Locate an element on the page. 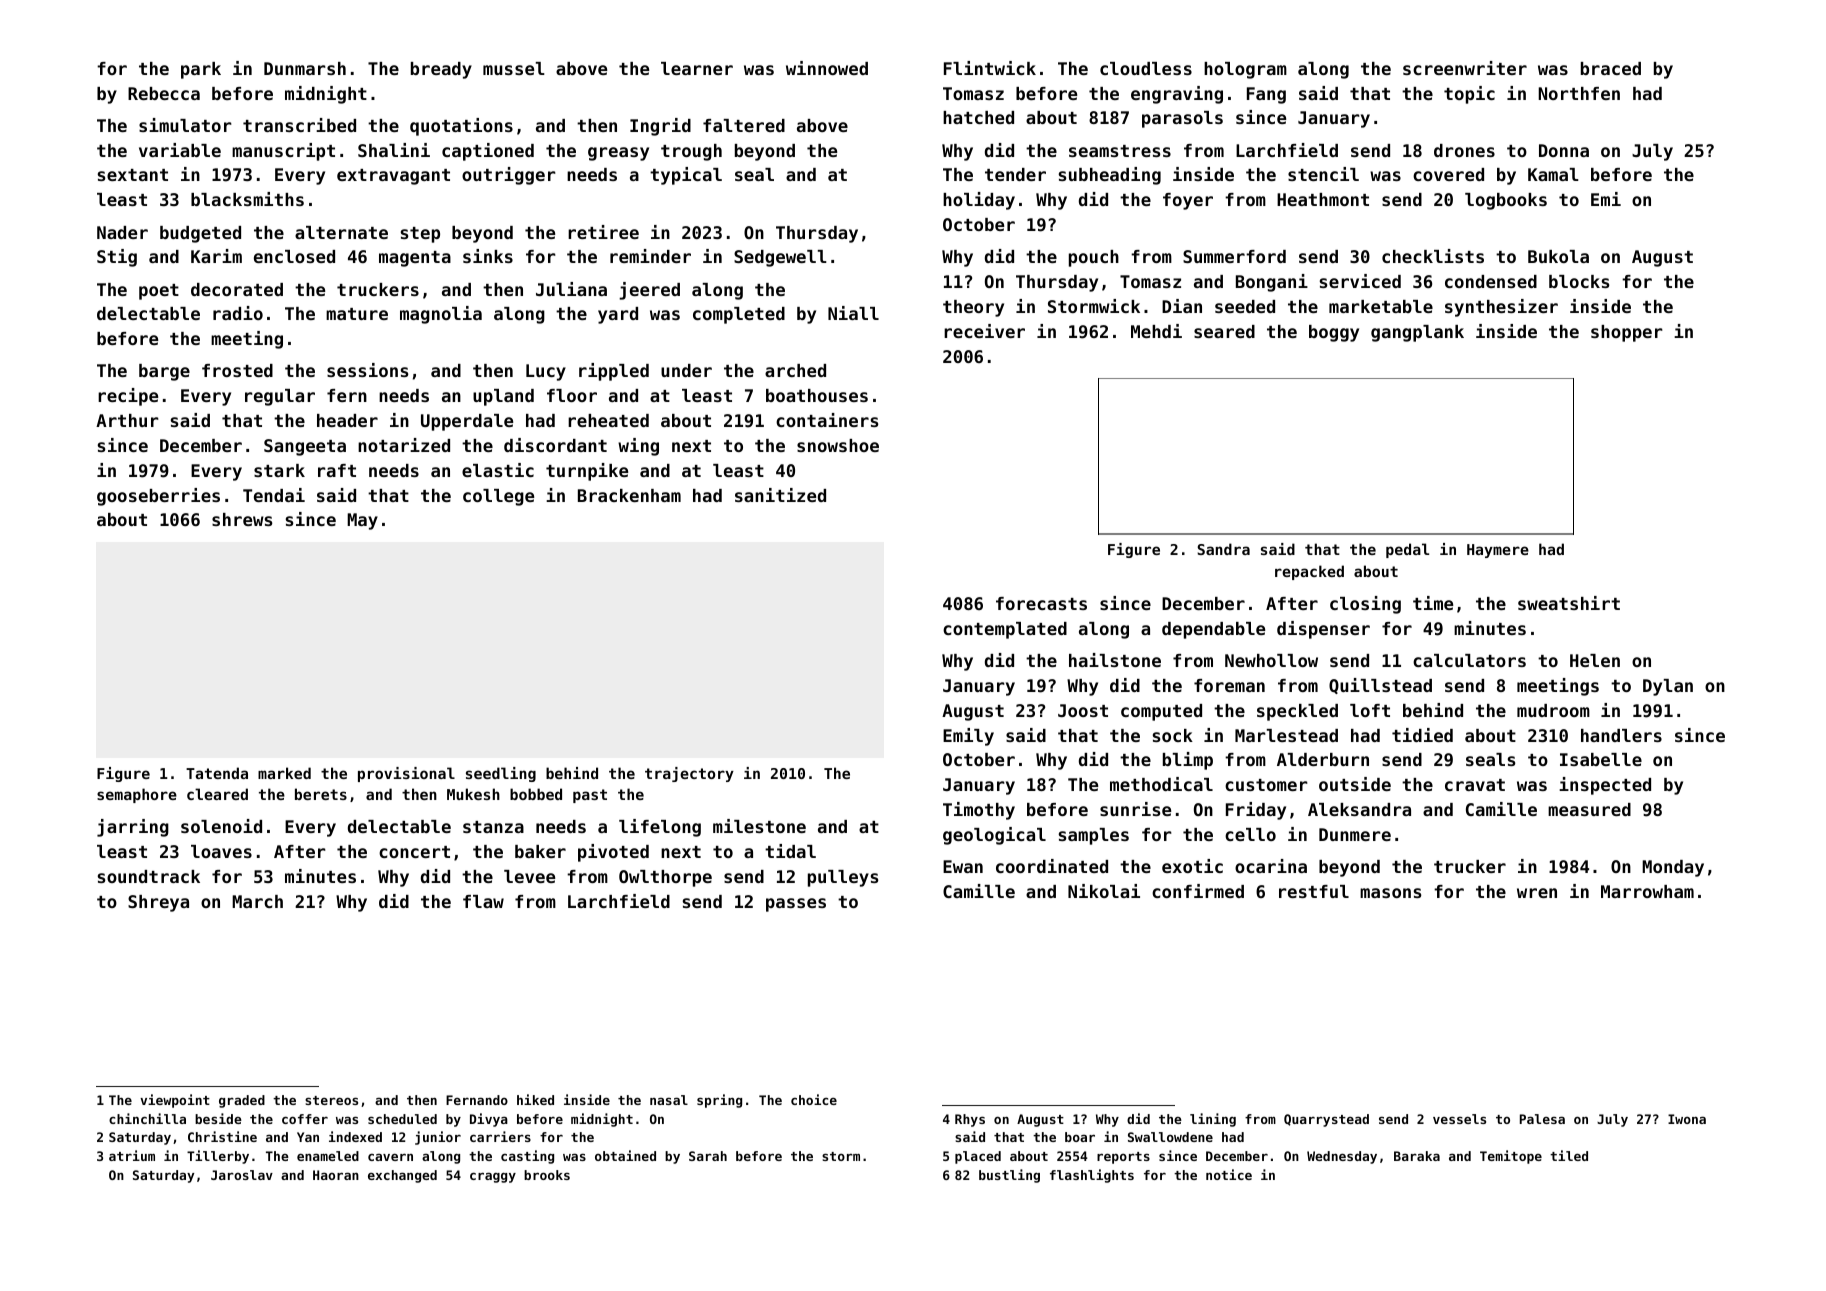 The width and height of the page is (1826, 1291). viewpoint is located at coordinates (175, 1101).
